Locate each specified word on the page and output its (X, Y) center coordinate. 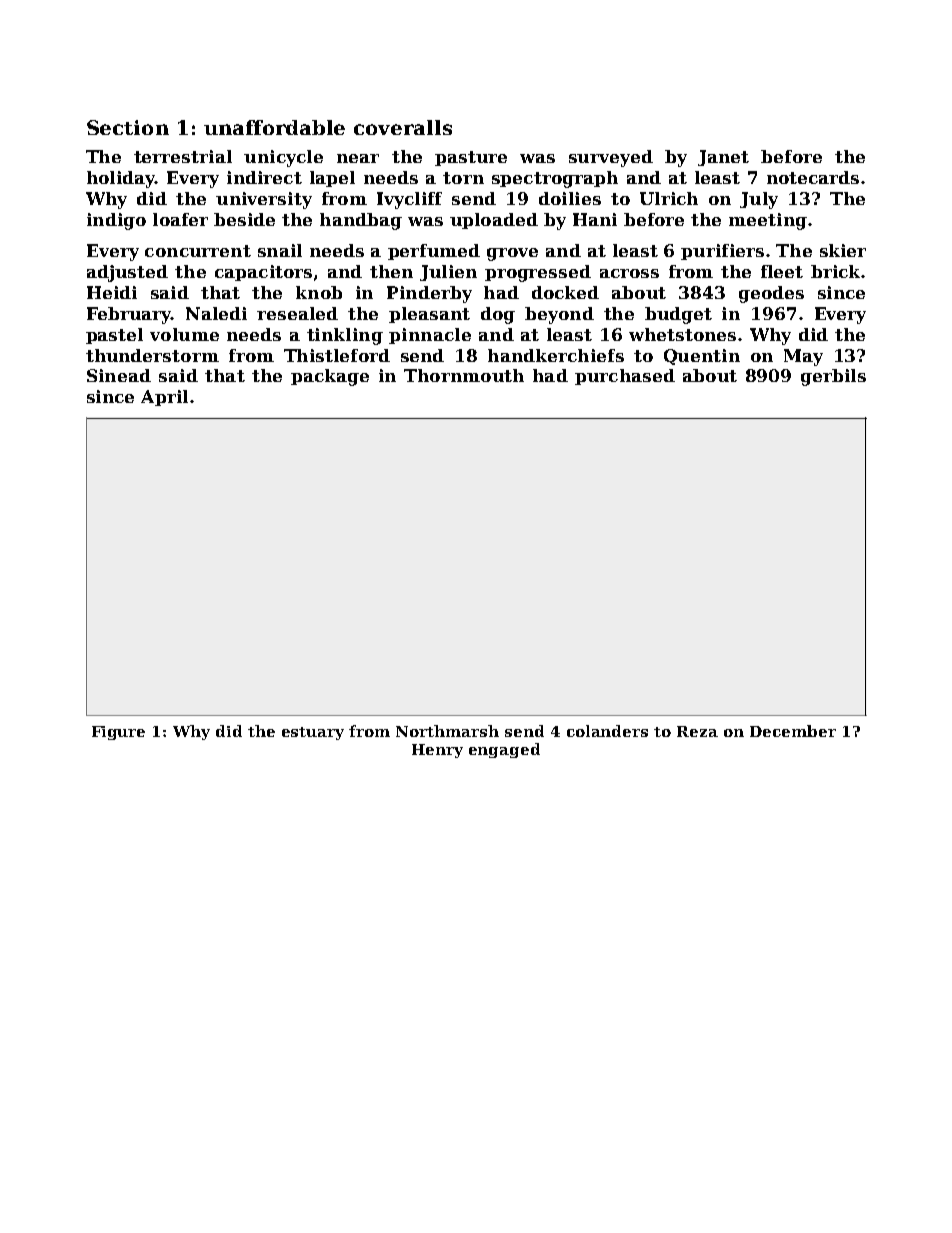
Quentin (702, 357)
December (793, 731)
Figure (118, 733)
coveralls (403, 127)
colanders (607, 731)
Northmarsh (447, 731)
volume (184, 334)
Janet (723, 158)
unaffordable (274, 127)
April (164, 398)
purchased (625, 377)
